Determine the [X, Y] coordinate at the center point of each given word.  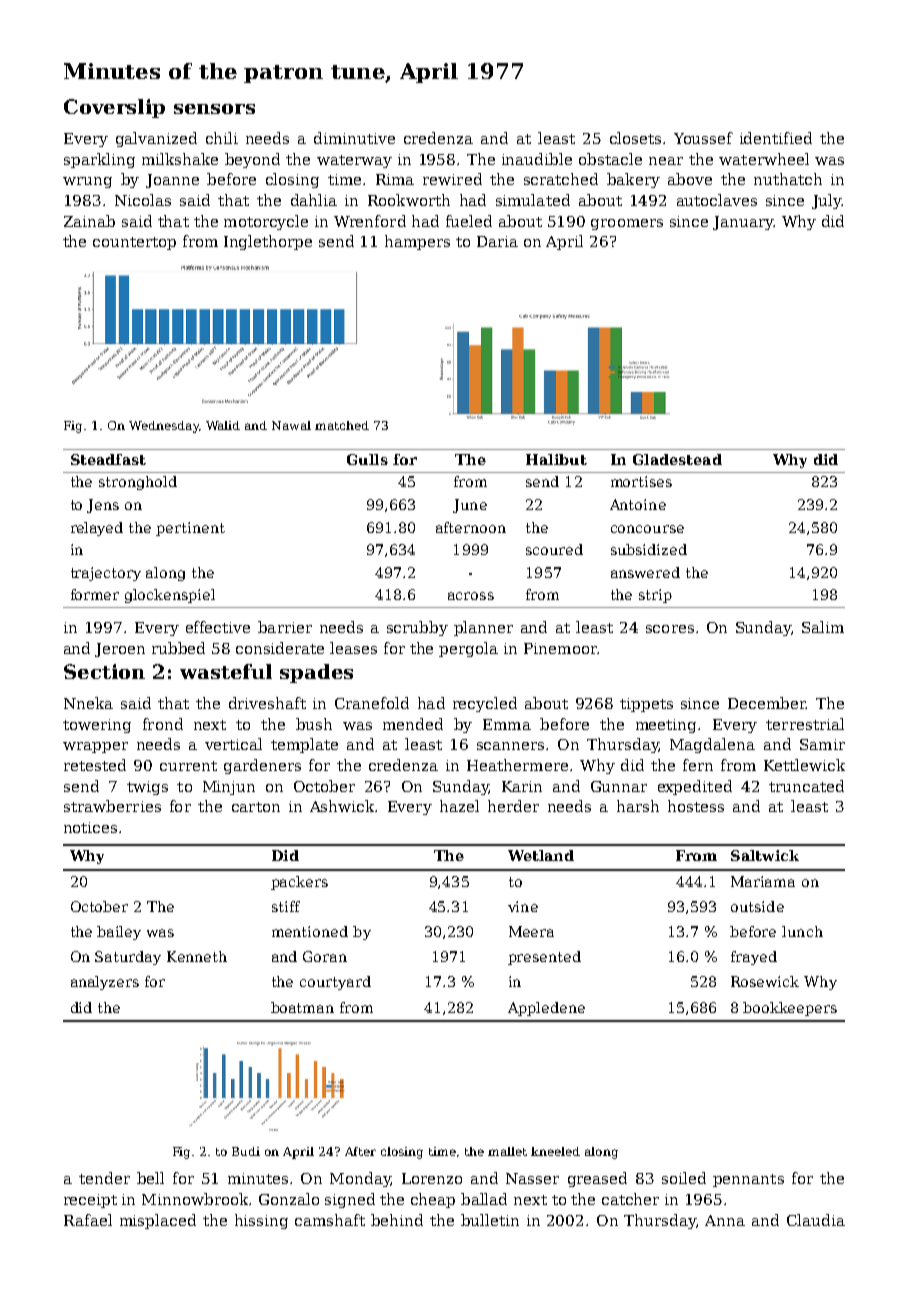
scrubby [417, 628]
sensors [214, 109]
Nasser [532, 1178]
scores [670, 629]
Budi [246, 1151]
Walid [223, 425]
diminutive [354, 138]
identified [776, 138]
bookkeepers [790, 1009]
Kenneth [197, 956]
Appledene [546, 1009]
